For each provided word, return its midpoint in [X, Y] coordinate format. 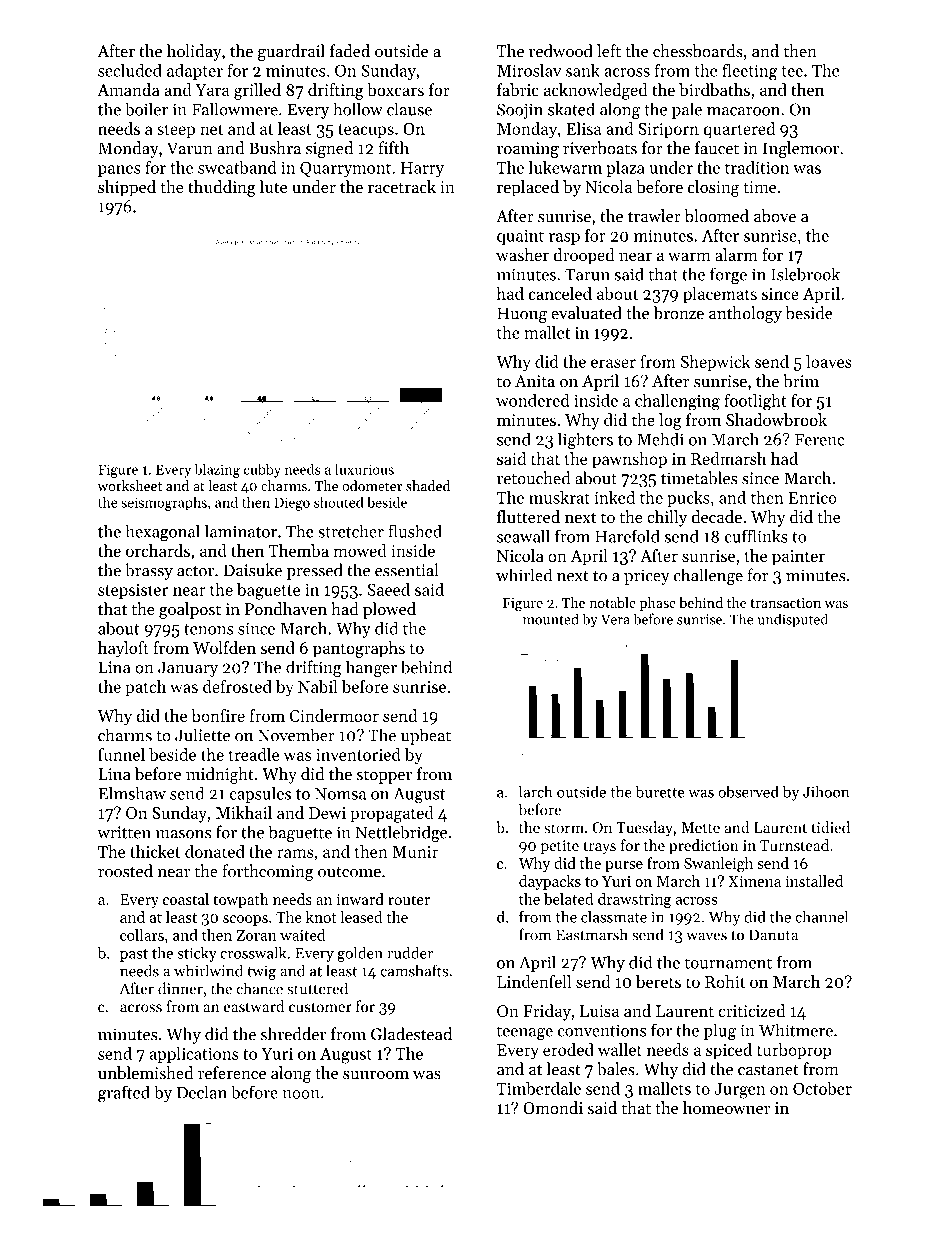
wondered [533, 400]
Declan [202, 1092]
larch [536, 791]
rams [295, 853]
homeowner [726, 1107]
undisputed [792, 620]
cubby [262, 470]
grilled [257, 91]
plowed [389, 610]
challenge [708, 576]
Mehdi [660, 439]
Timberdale [539, 1088]
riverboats [600, 148]
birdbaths [714, 89]
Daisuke [253, 570]
